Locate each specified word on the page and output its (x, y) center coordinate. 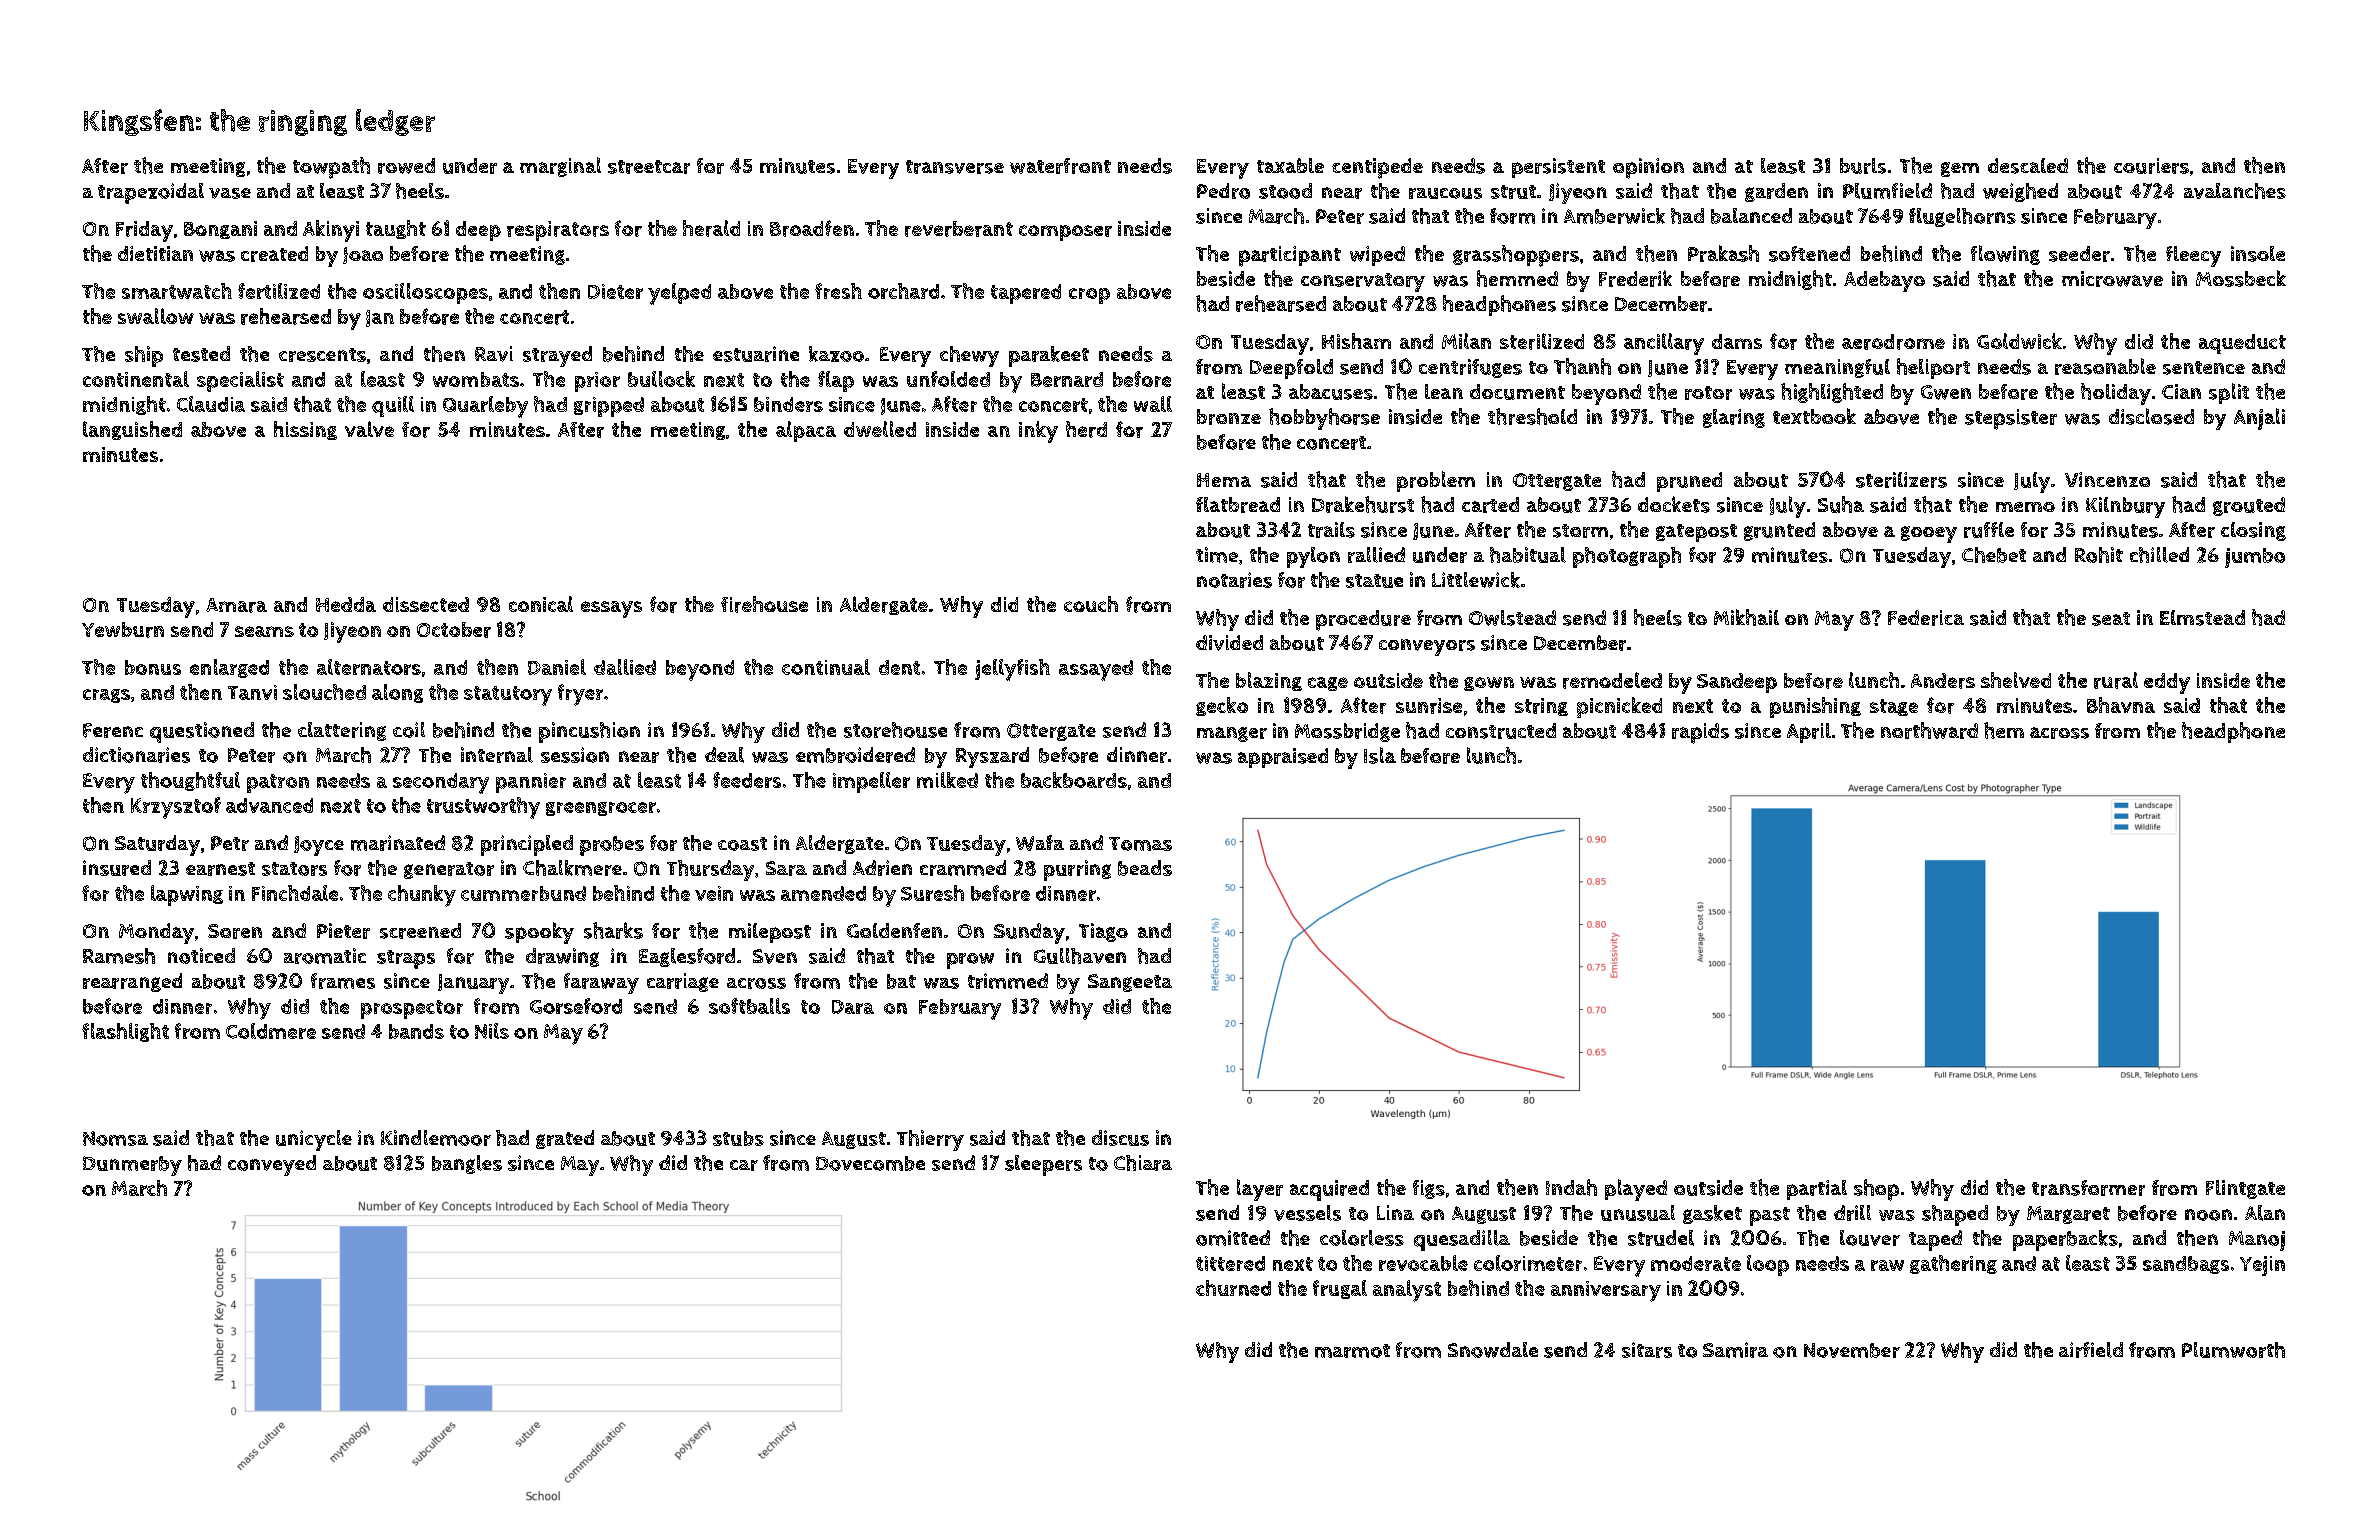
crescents (322, 355)
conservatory (1363, 282)
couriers (2151, 166)
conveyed (272, 1165)
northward (1929, 730)
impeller (871, 782)
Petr (230, 843)
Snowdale (1493, 1350)
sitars (1647, 1350)
